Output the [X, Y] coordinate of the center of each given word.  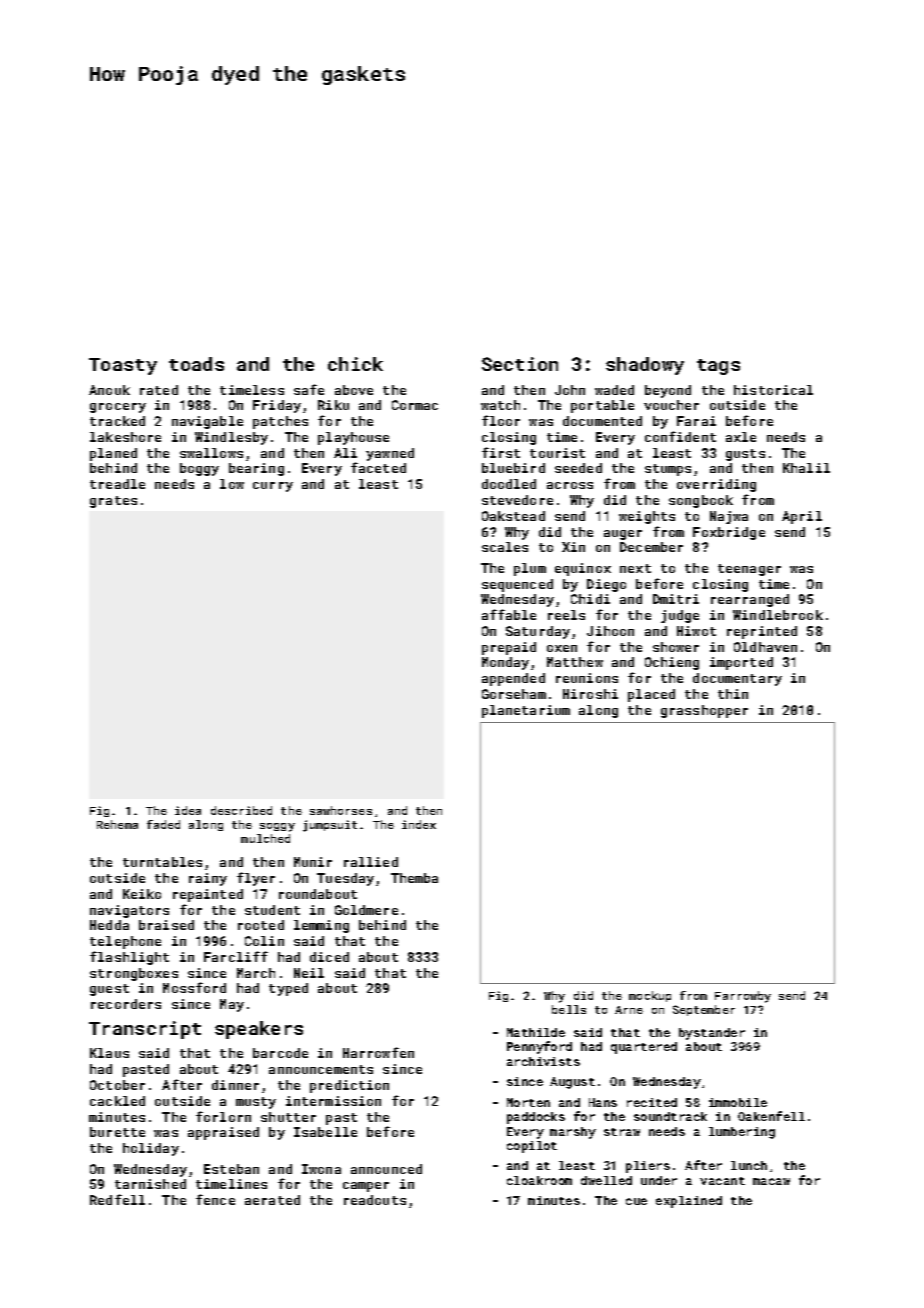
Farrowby [743, 997]
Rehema [117, 824]
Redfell [117, 1199]
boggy [199, 469]
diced [329, 957]
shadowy [645, 366]
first [501, 452]
